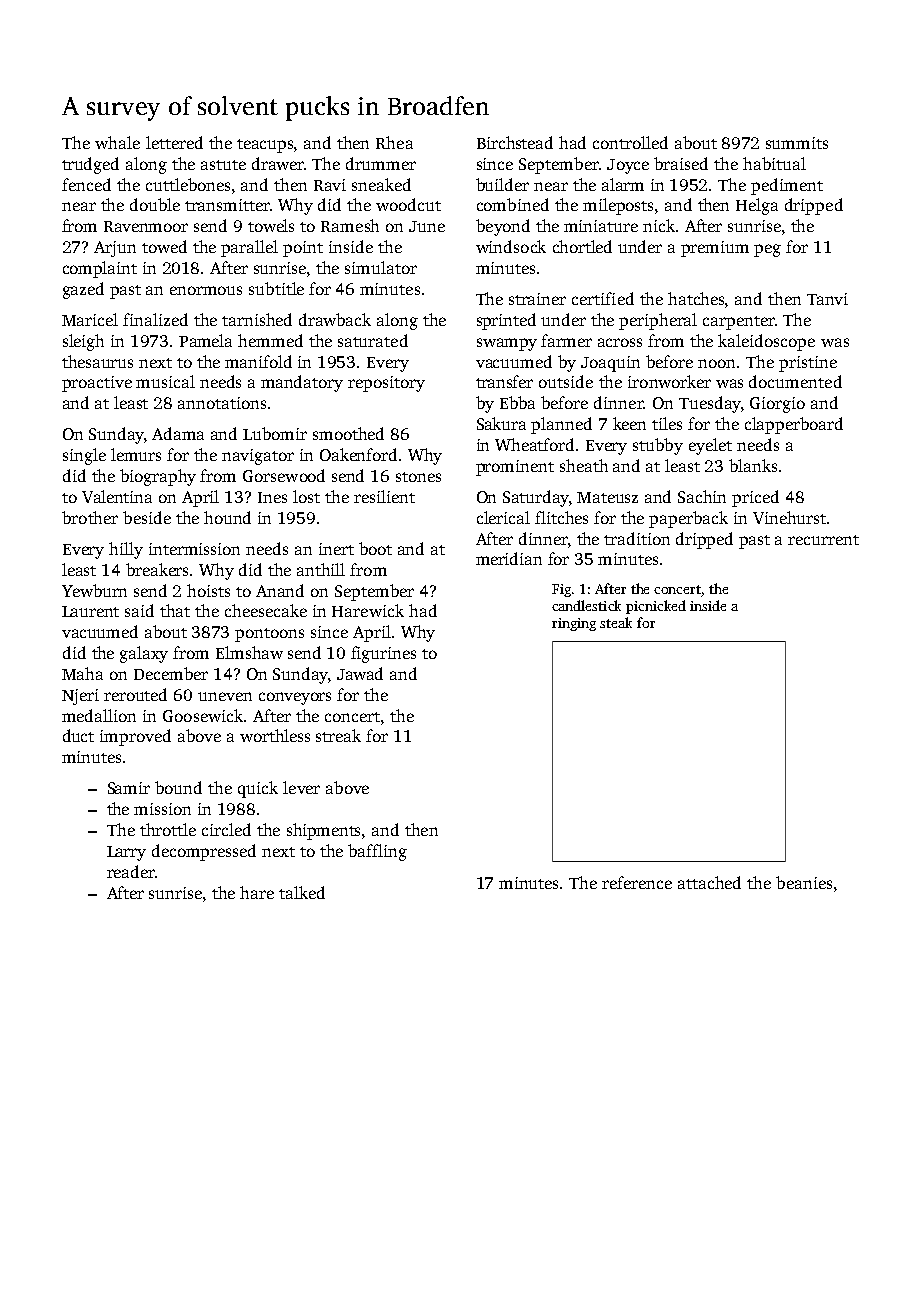  What do you see at coordinates (418, 477) in the document?
I see `stones` at bounding box center [418, 477].
